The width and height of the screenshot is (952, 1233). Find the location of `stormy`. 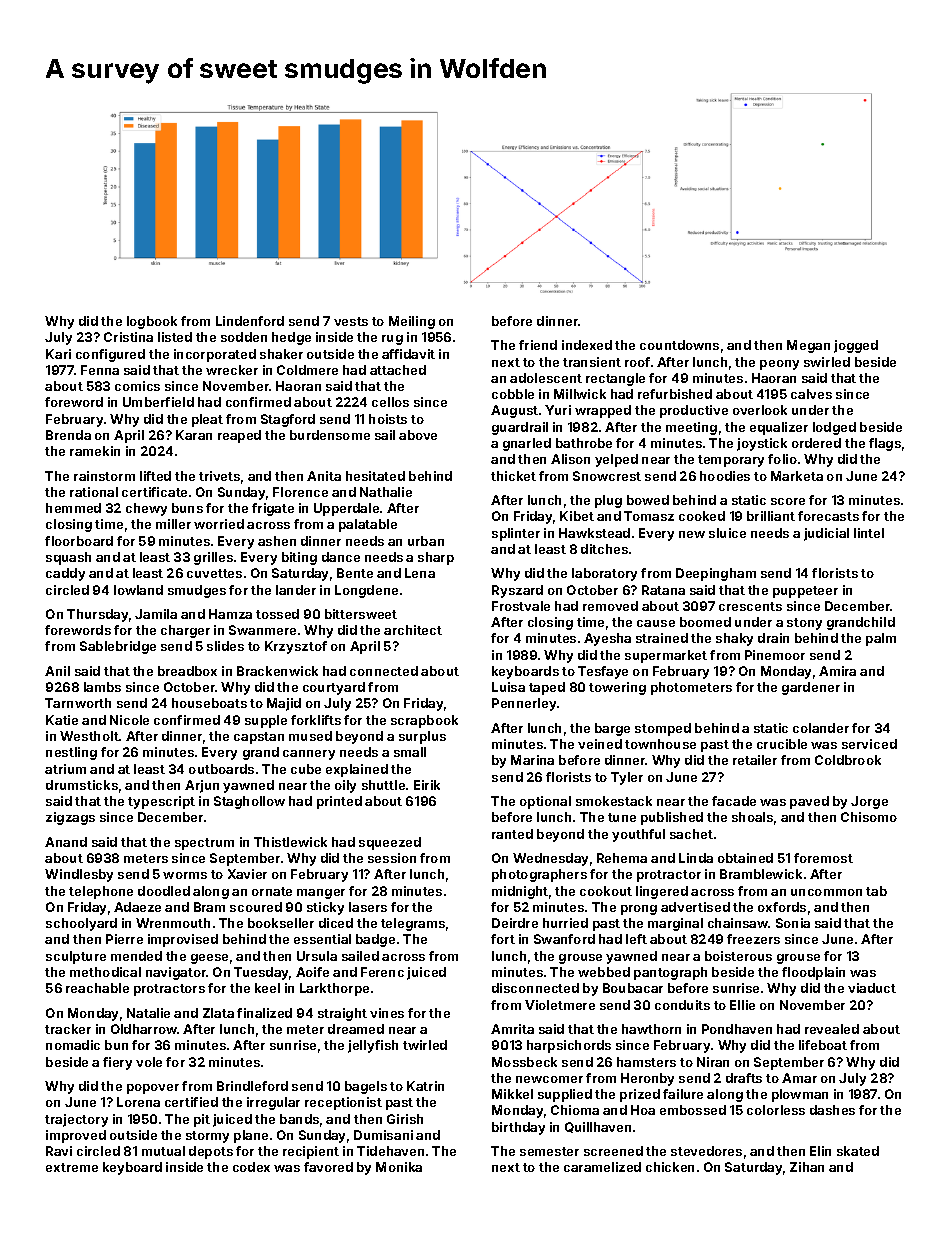

stormy is located at coordinates (207, 1137).
